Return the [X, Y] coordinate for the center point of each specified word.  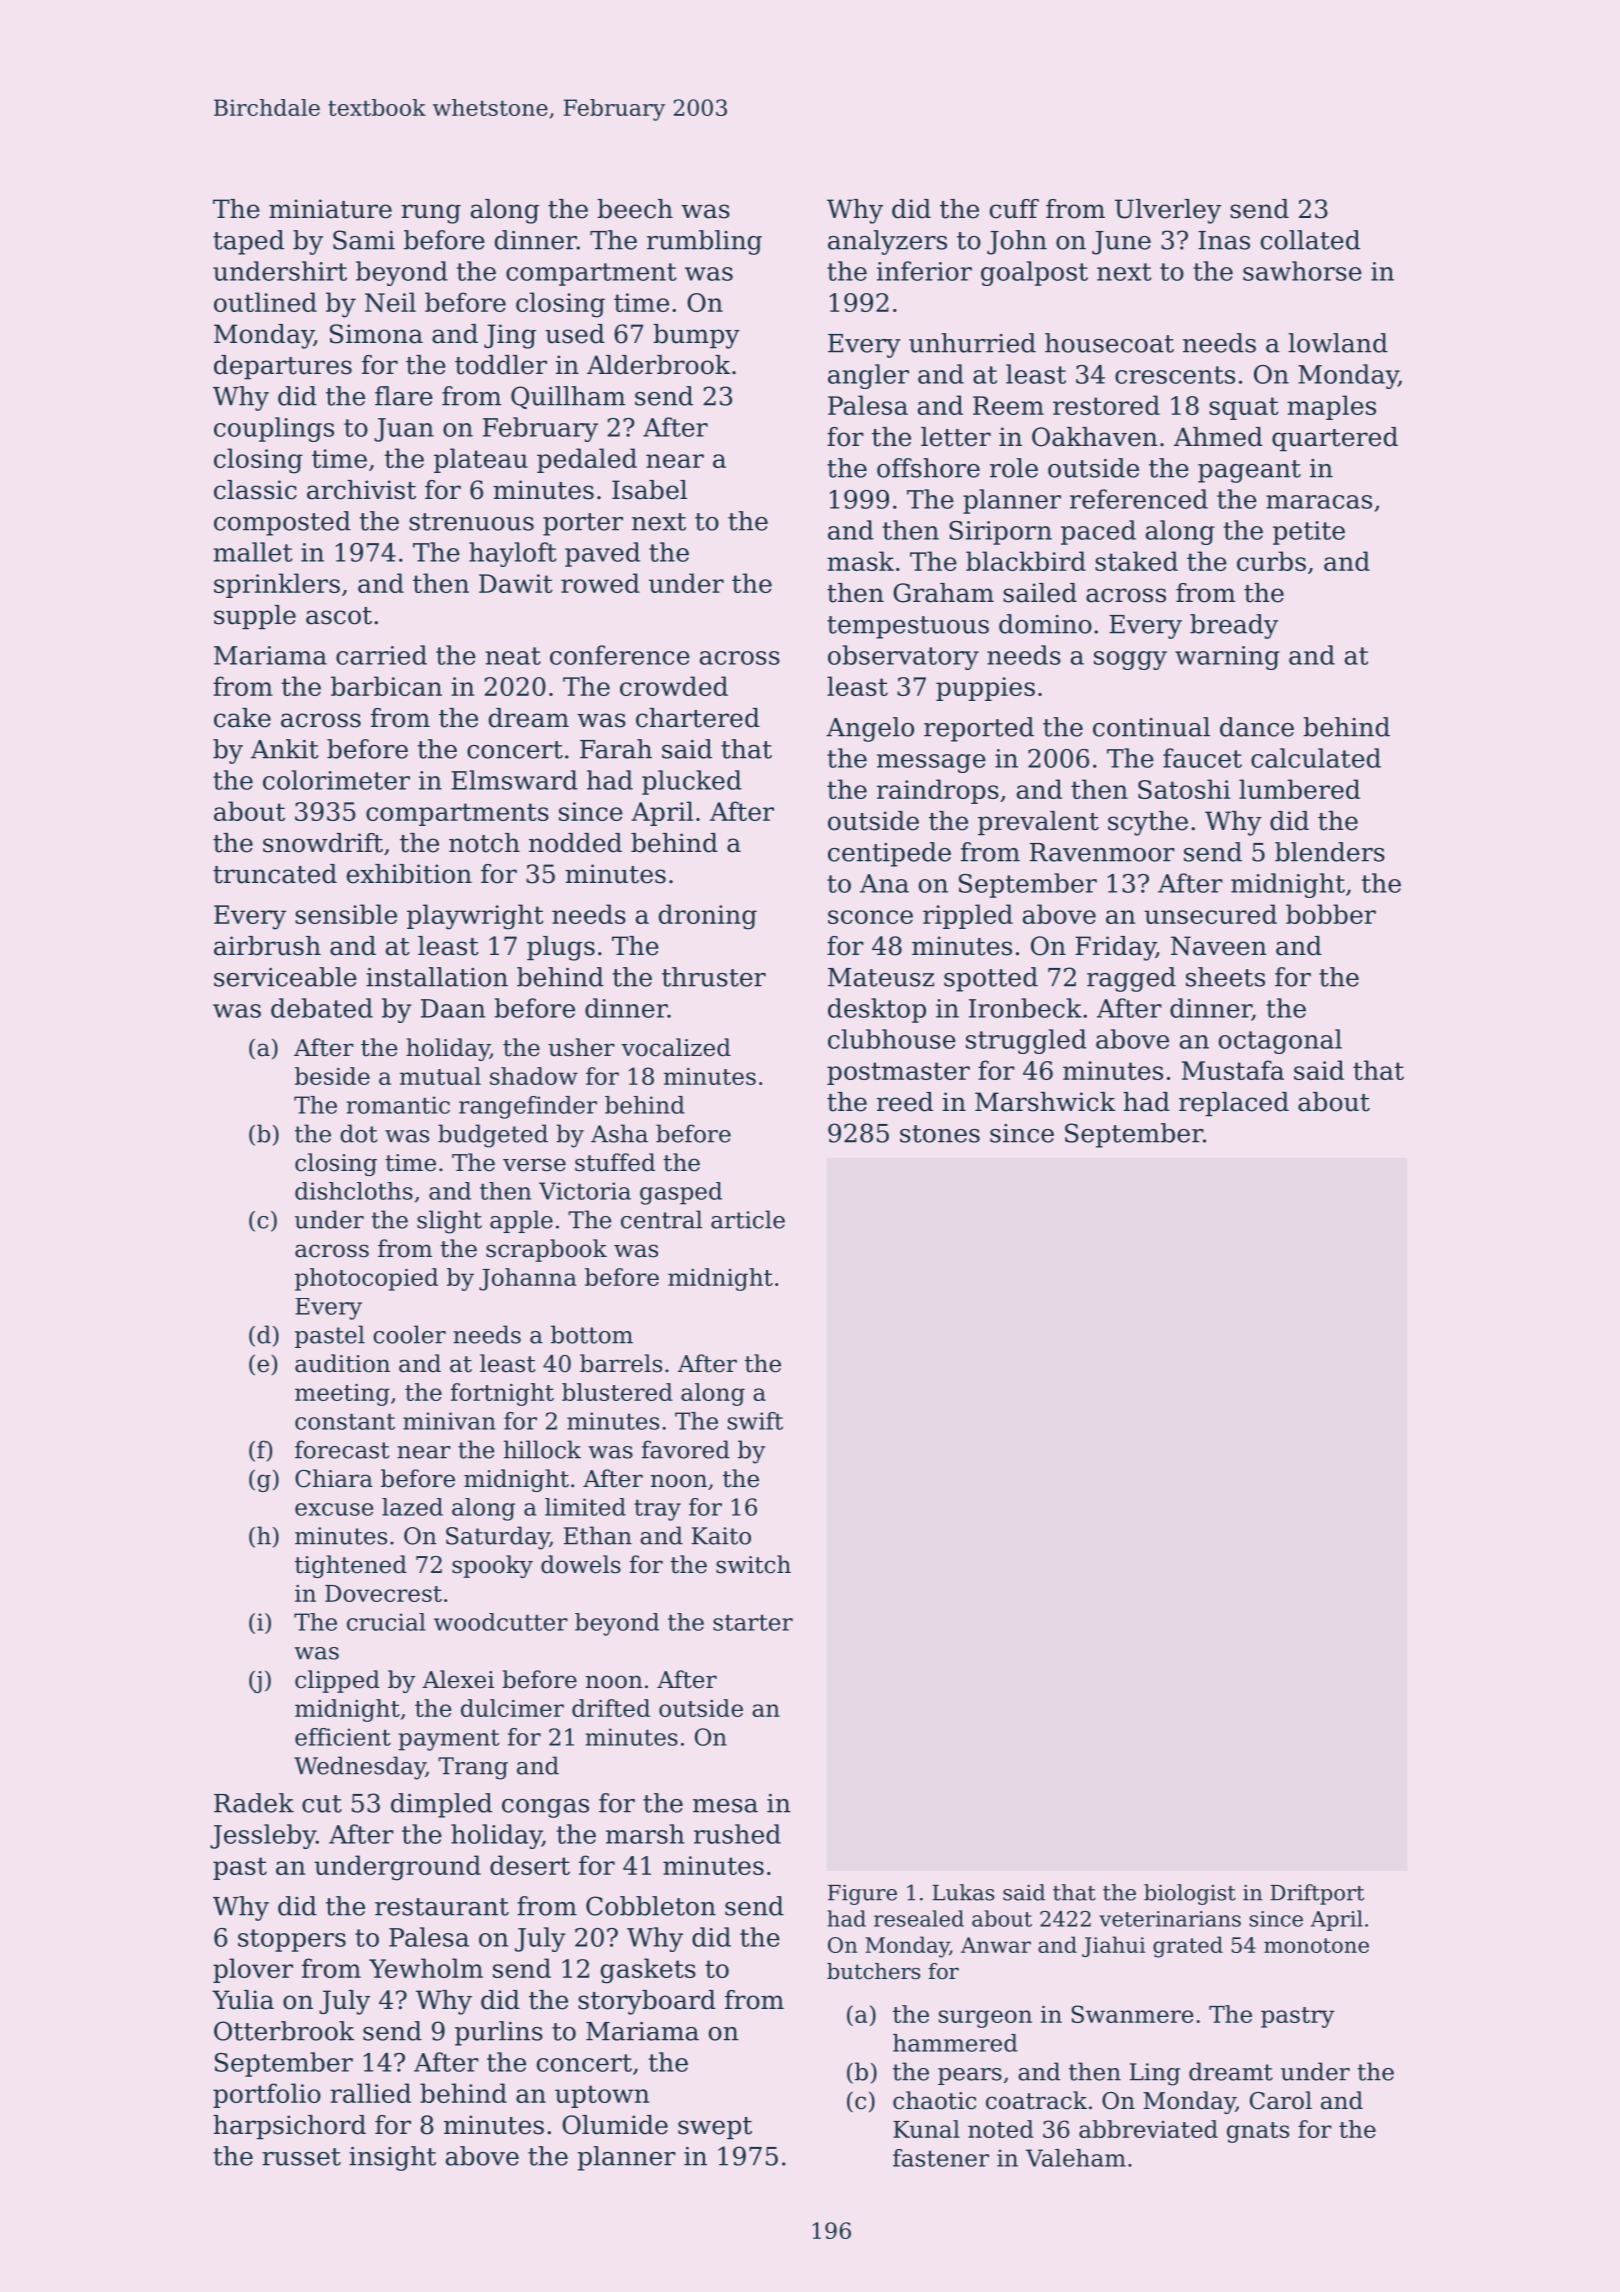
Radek [254, 1803]
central [661, 1219]
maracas [1319, 502]
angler [868, 376]
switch [753, 1564]
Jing [510, 336]
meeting [342, 1395]
